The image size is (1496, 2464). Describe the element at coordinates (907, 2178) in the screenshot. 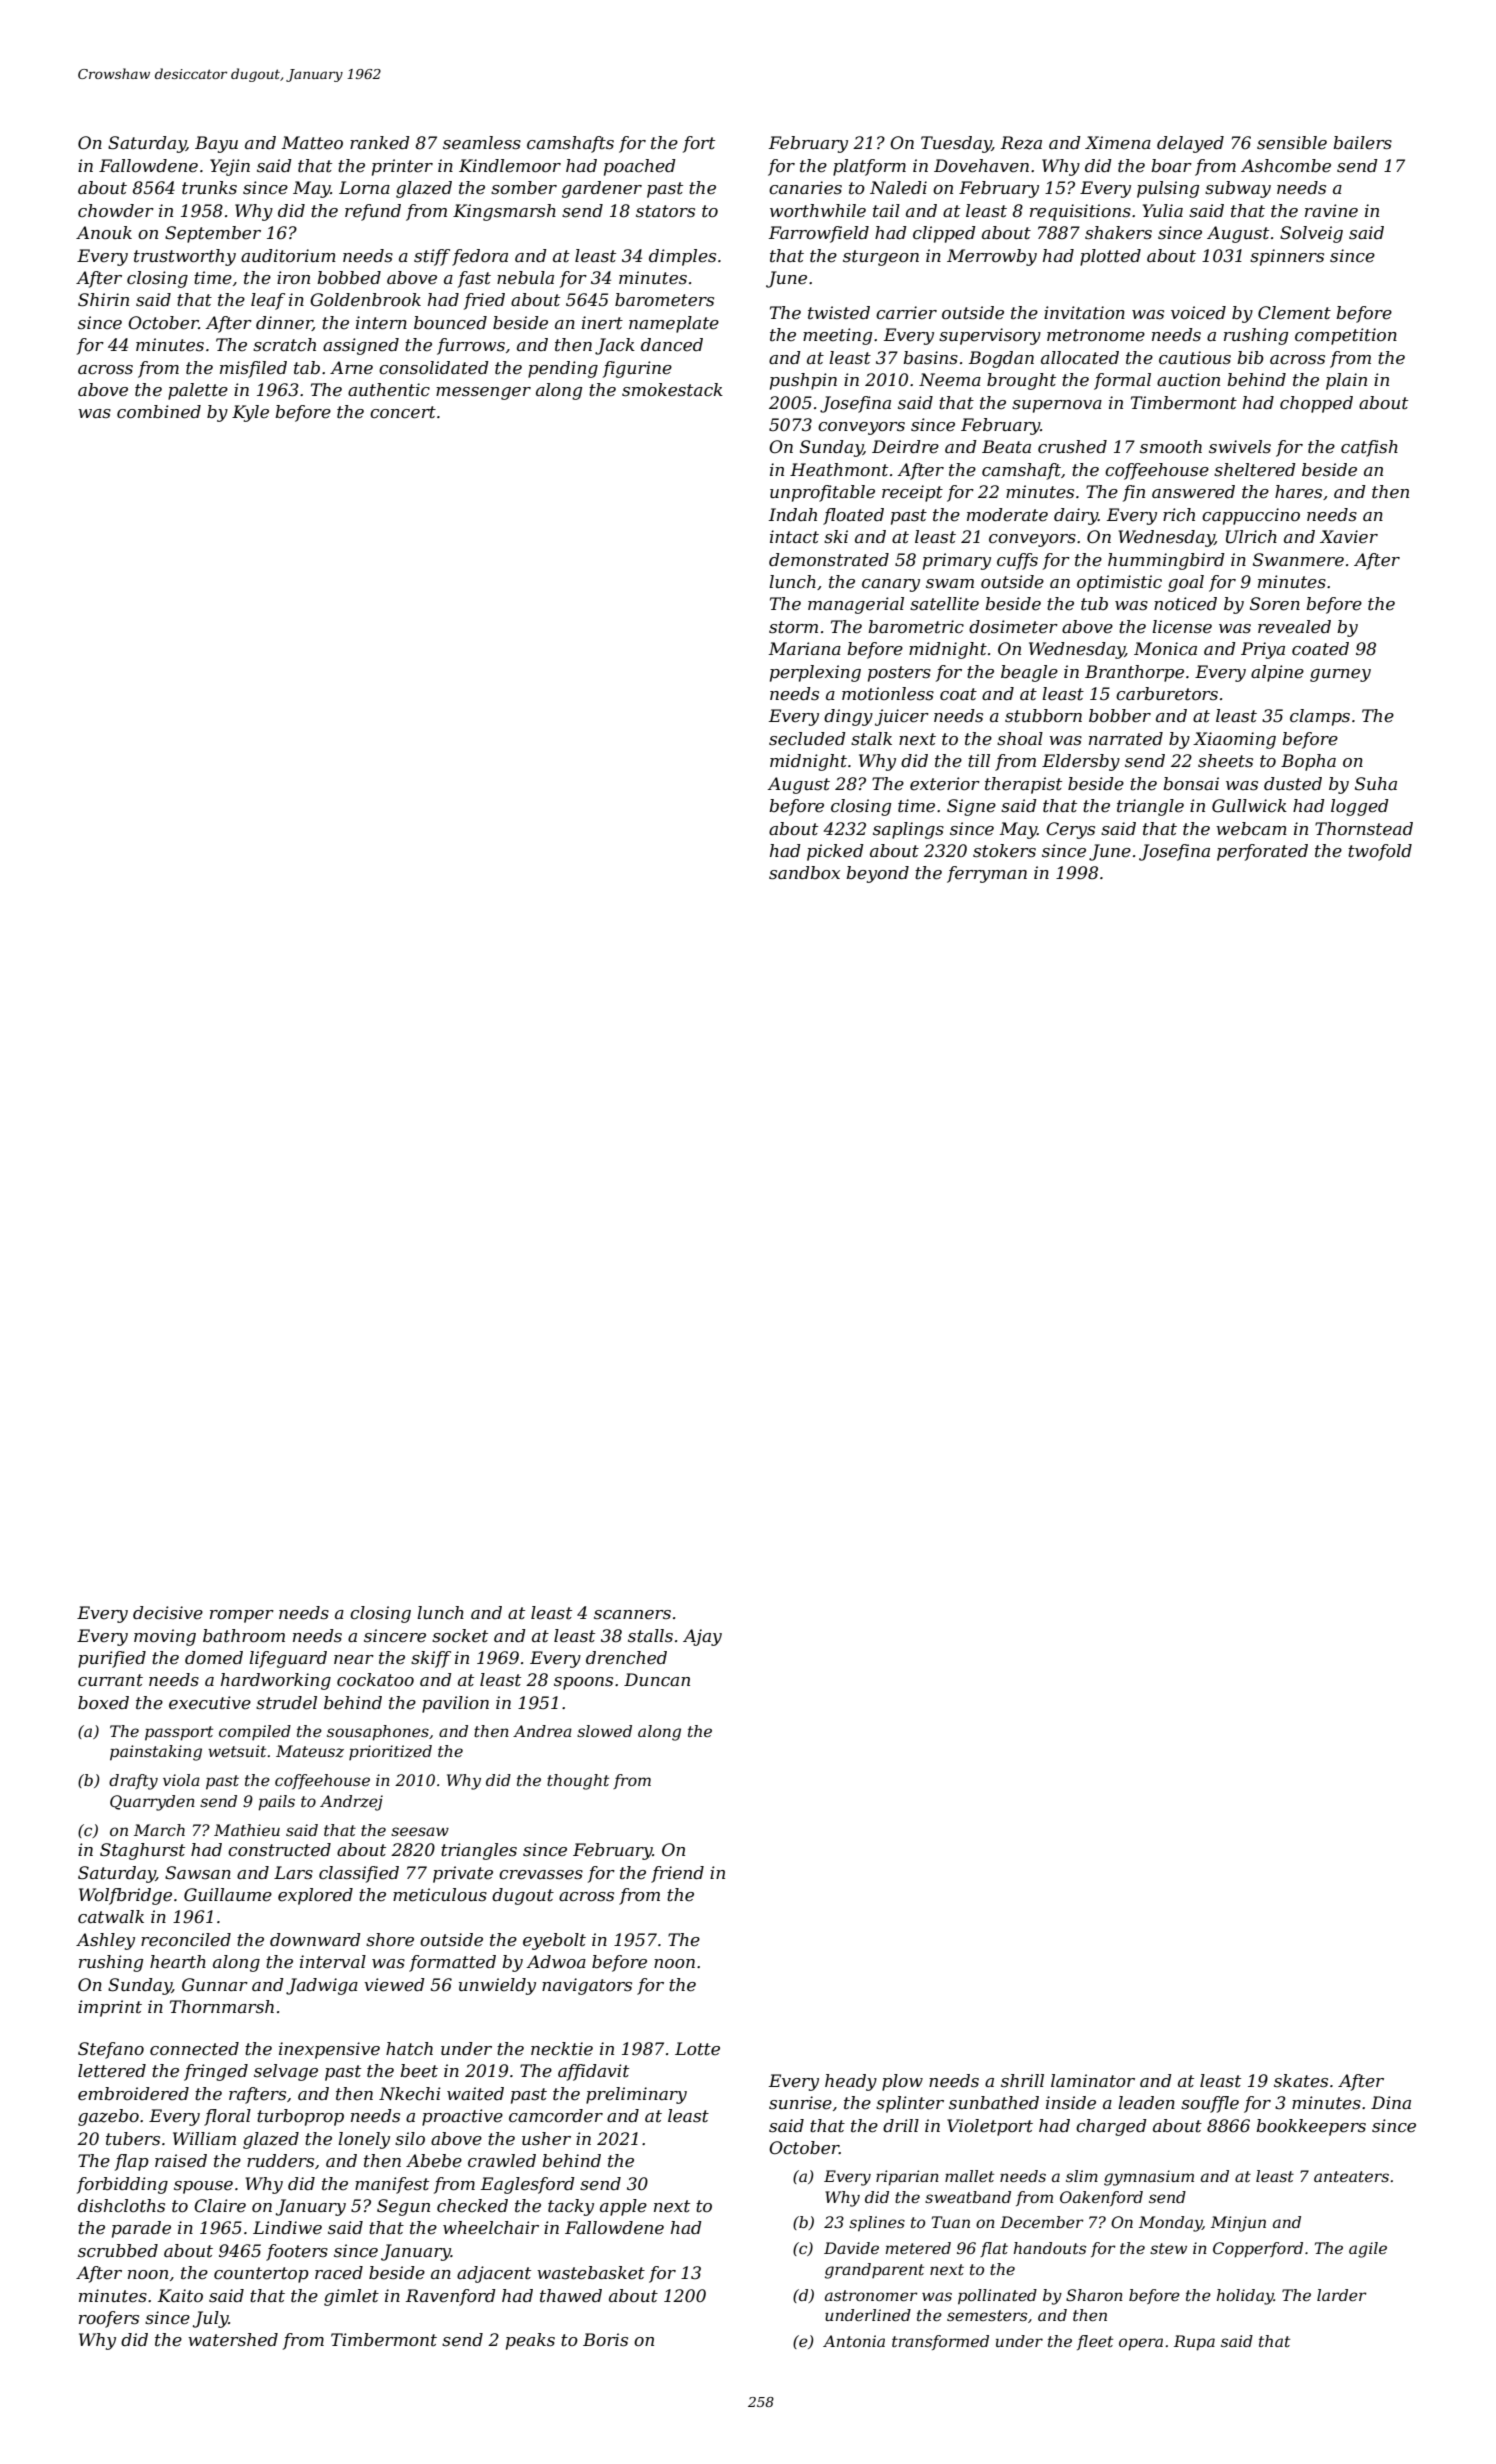

I see `riparian` at that location.
